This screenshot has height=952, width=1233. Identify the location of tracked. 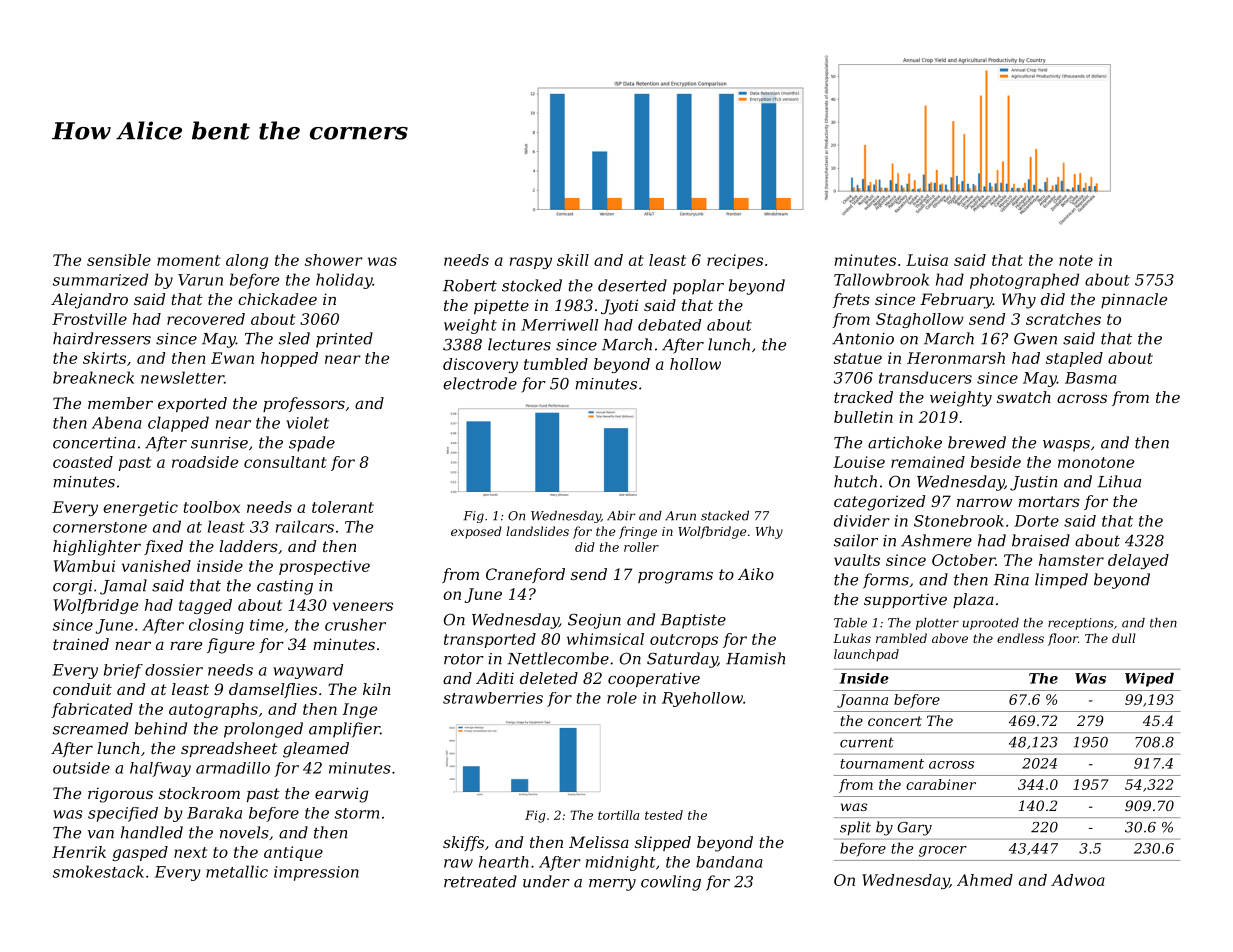
(863, 397).
